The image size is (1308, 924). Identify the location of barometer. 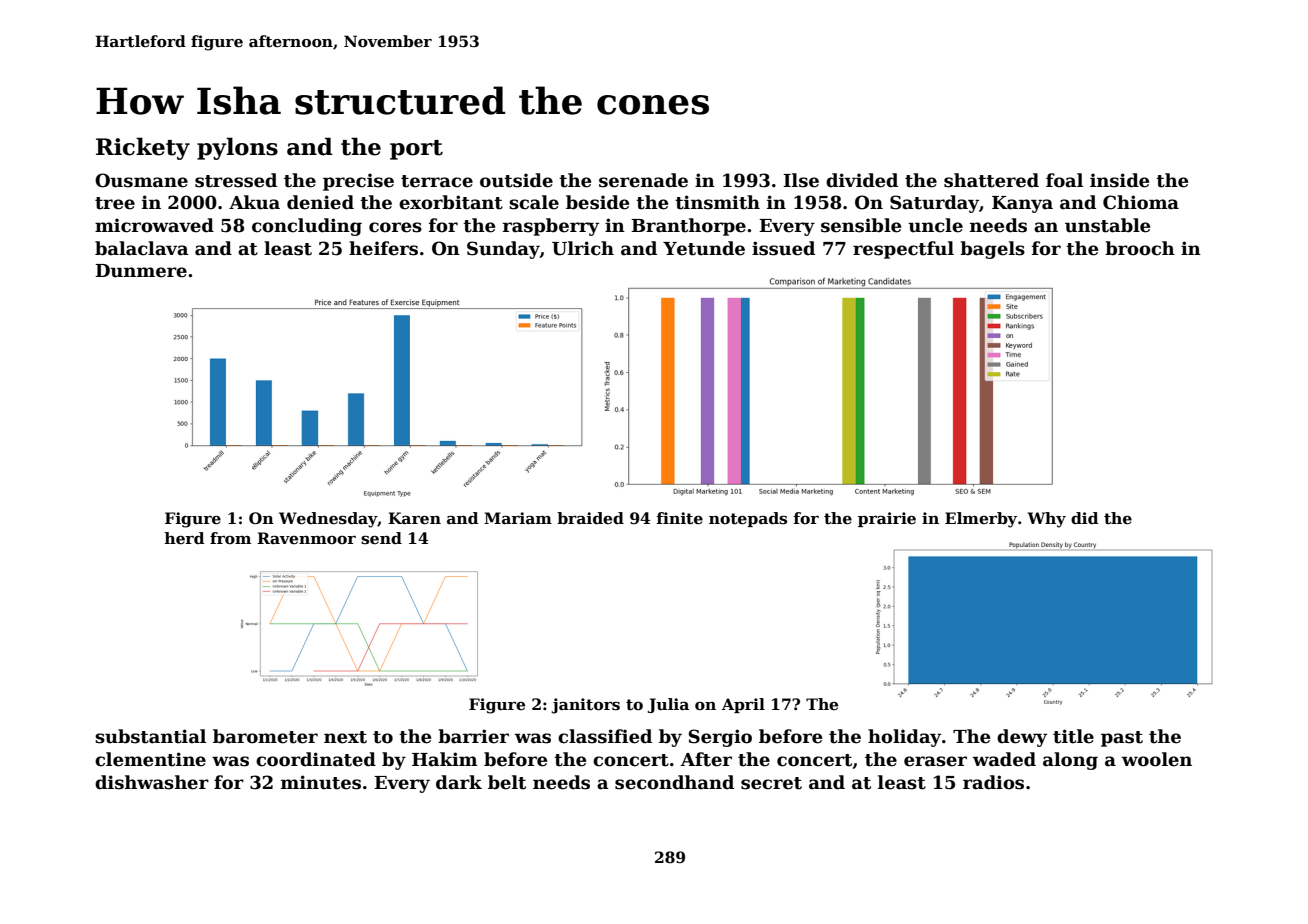
(265, 736).
